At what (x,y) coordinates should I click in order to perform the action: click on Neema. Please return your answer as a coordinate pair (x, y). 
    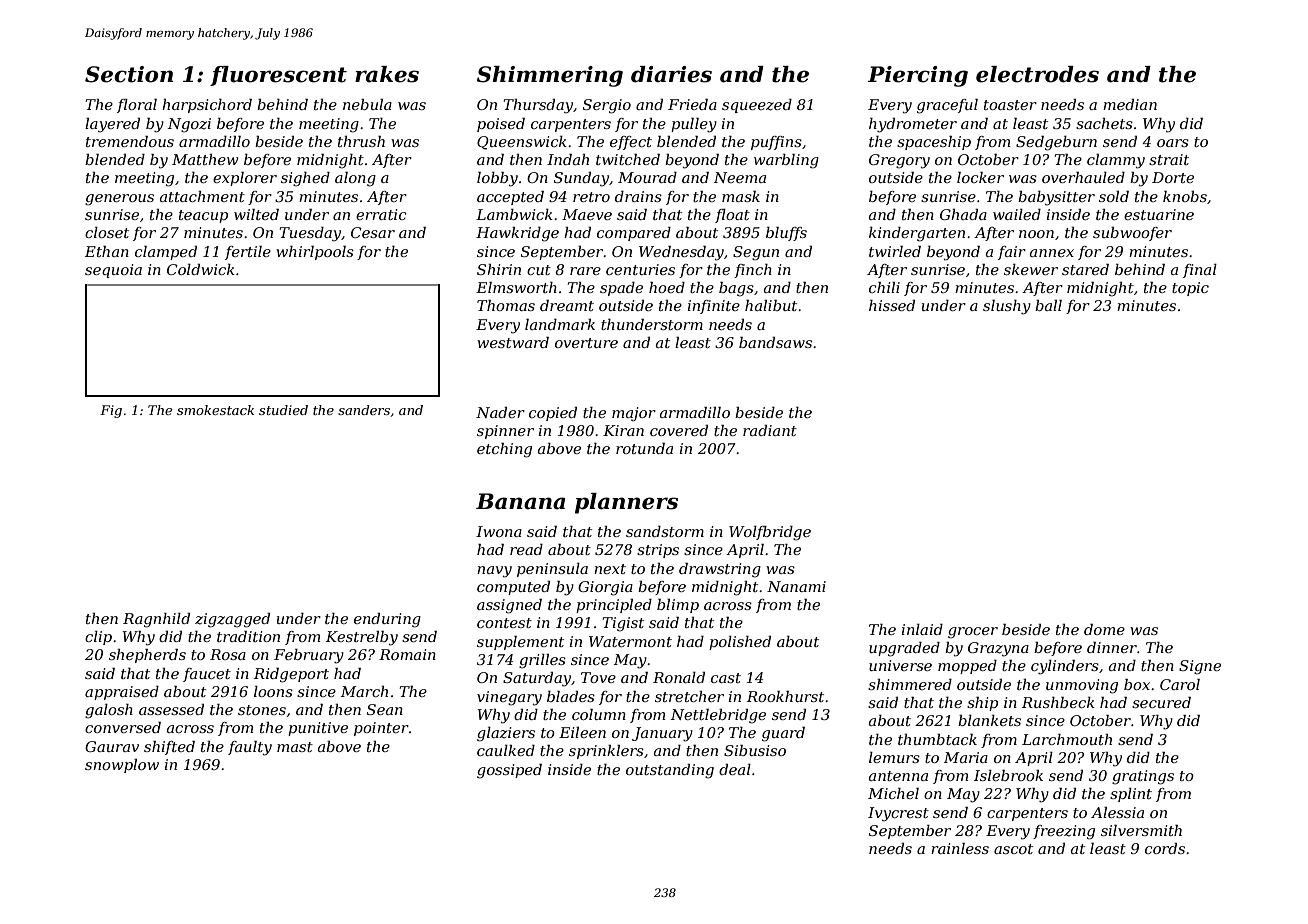
    Looking at the image, I should click on (740, 177).
